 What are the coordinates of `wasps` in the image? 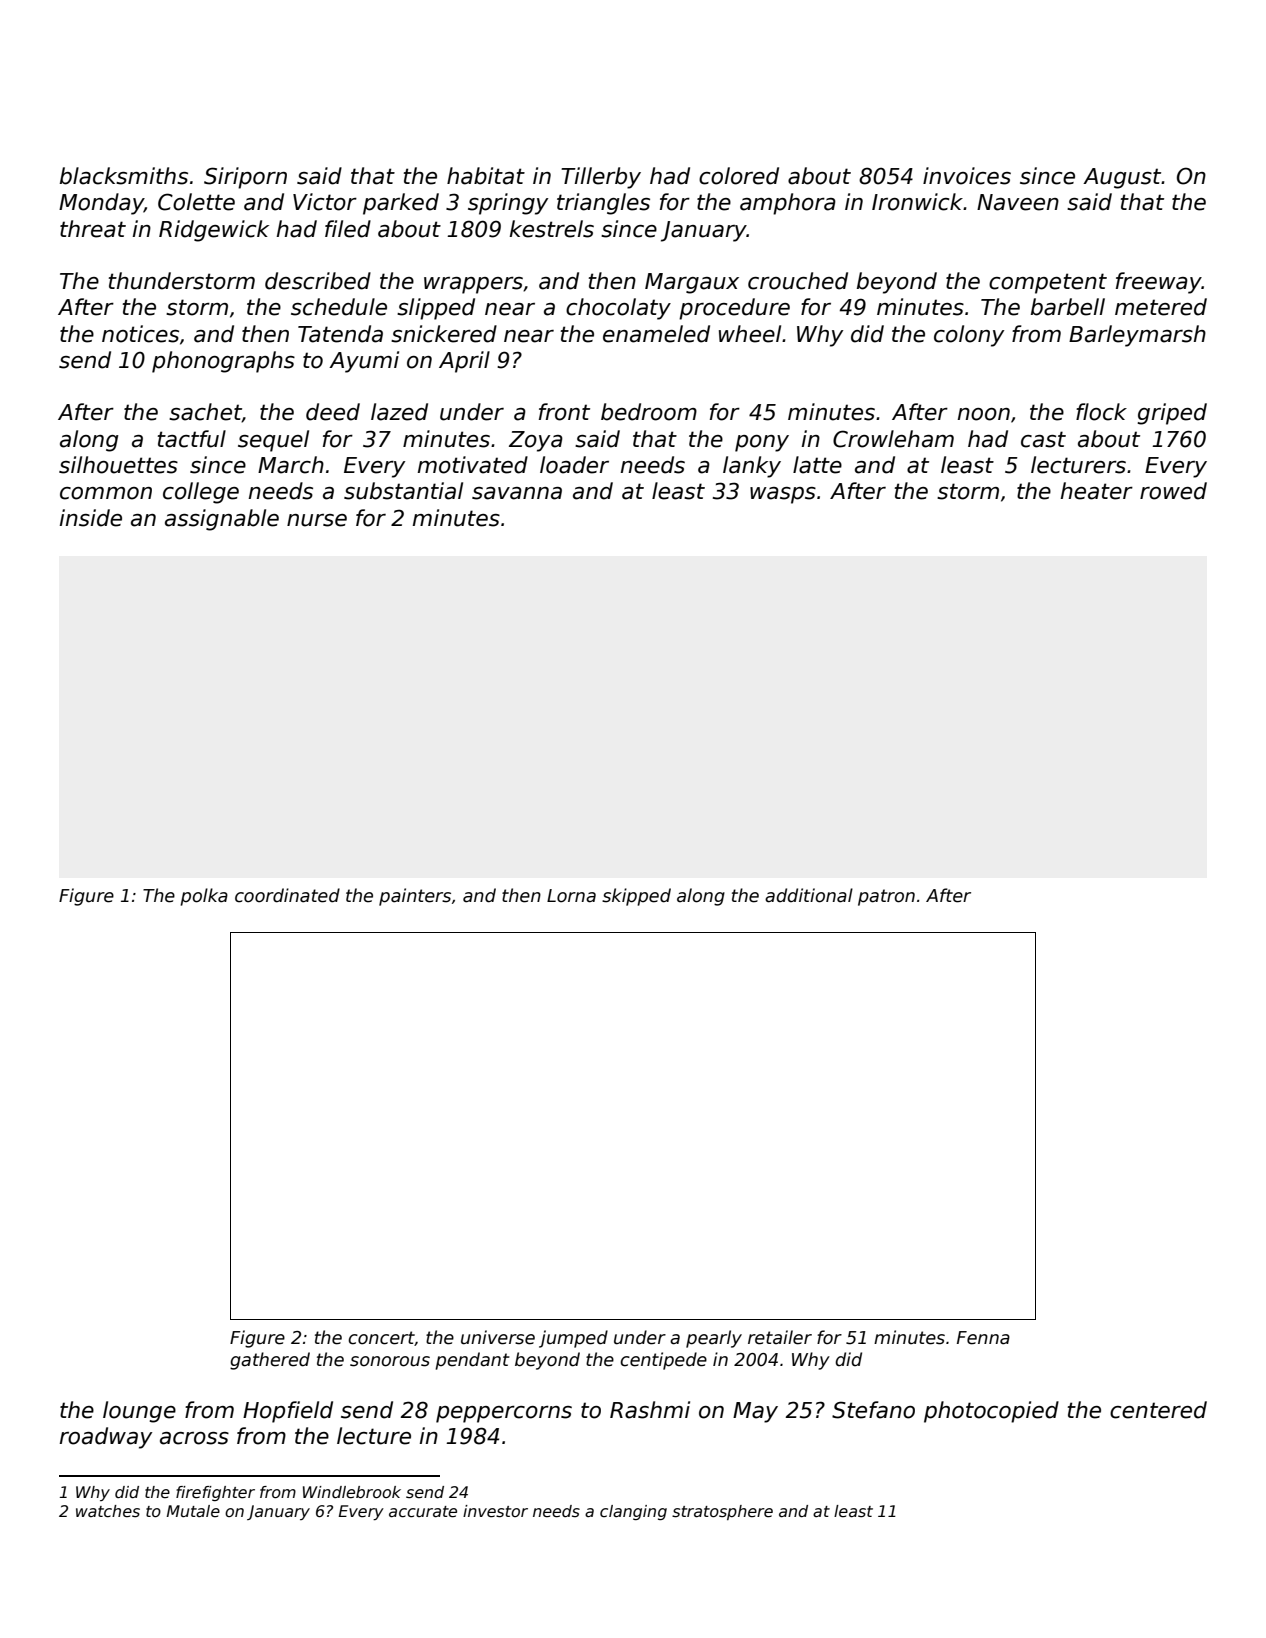 It's located at (783, 495).
